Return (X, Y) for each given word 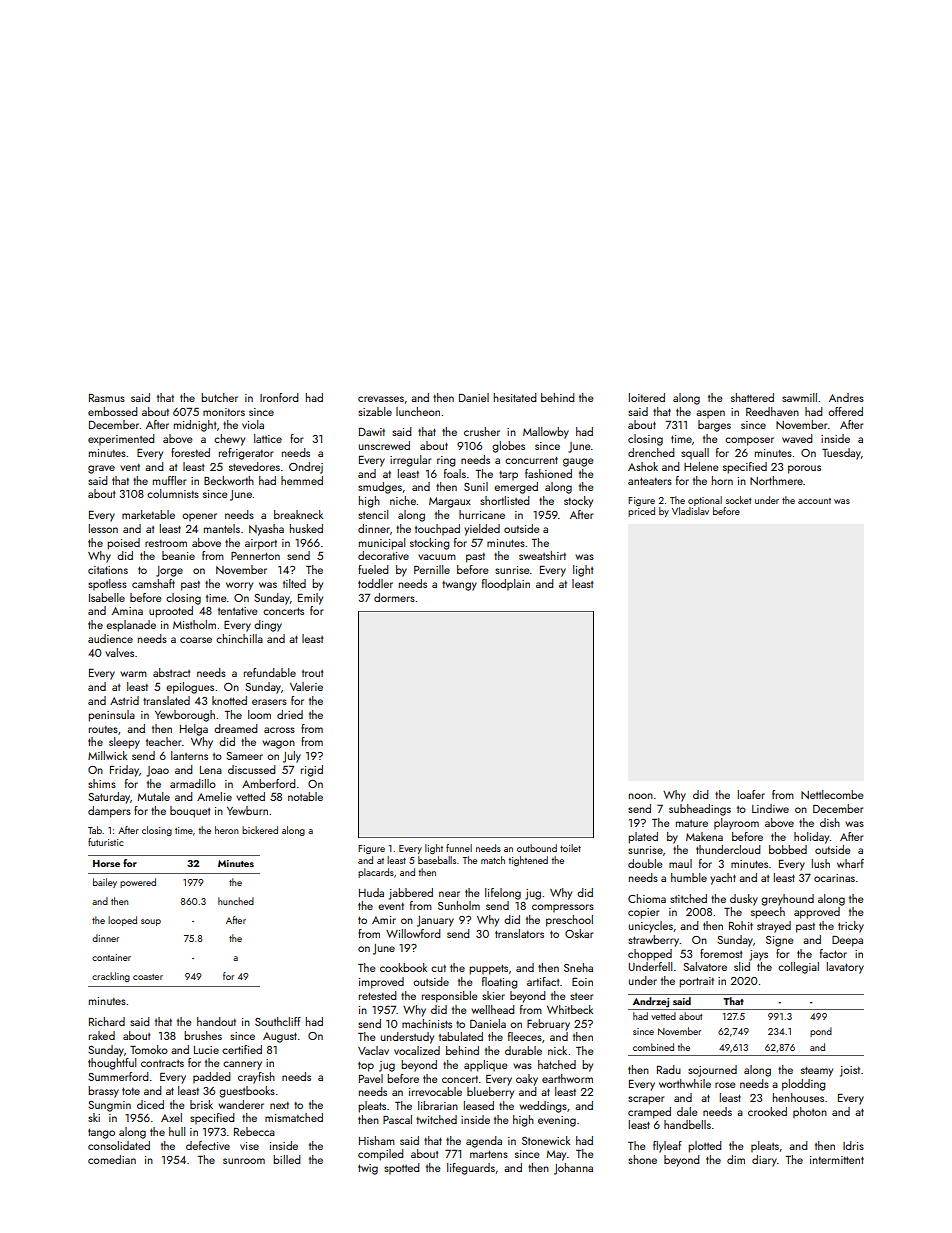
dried (290, 714)
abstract (171, 672)
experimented (121, 440)
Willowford (413, 933)
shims (102, 783)
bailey (105, 883)
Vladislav (690, 511)
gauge (578, 462)
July (292, 757)
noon (641, 796)
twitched (436, 1119)
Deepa (847, 941)
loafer (751, 794)
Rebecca (254, 1131)
